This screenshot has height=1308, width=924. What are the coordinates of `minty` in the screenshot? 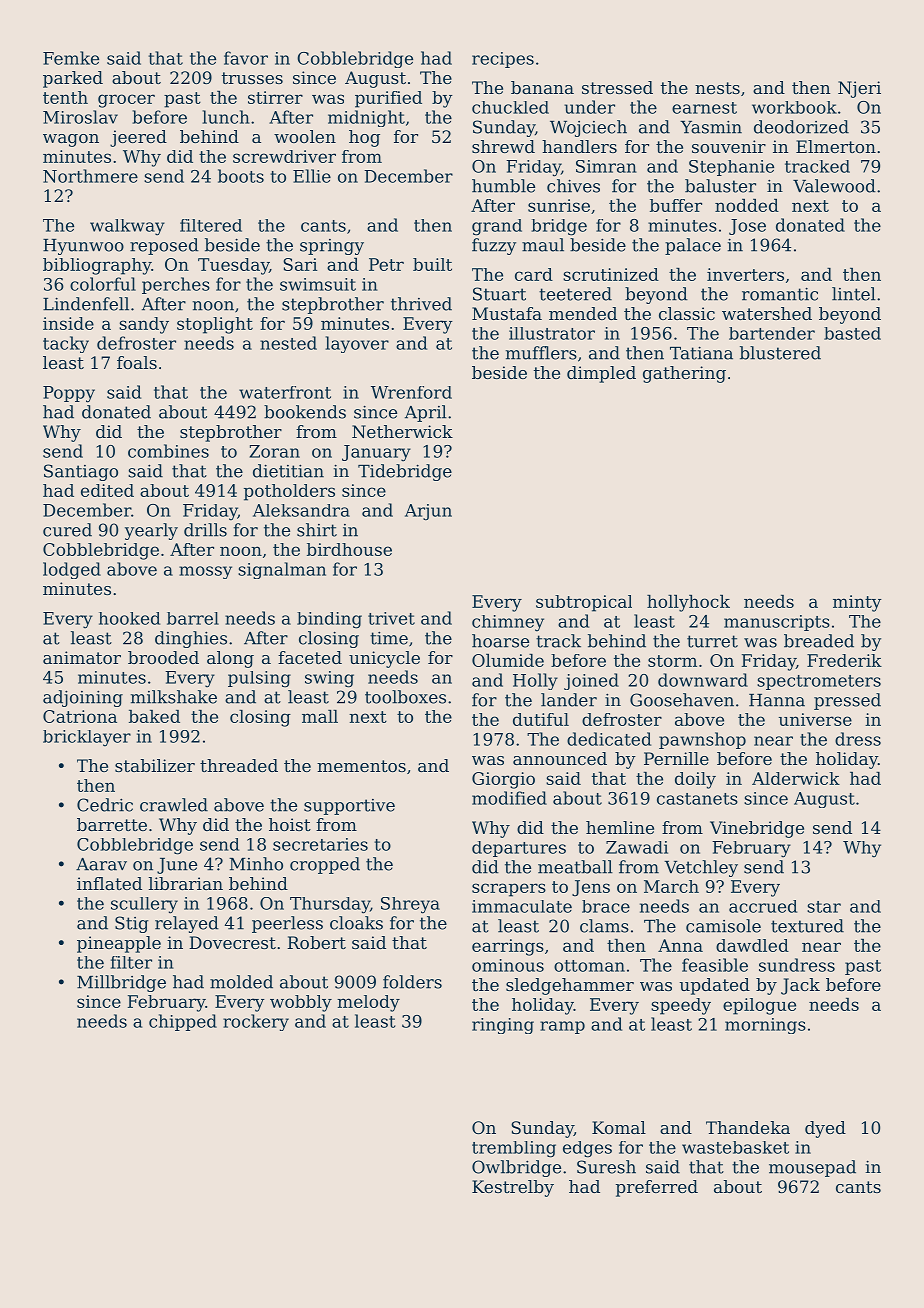 It's located at (857, 603).
